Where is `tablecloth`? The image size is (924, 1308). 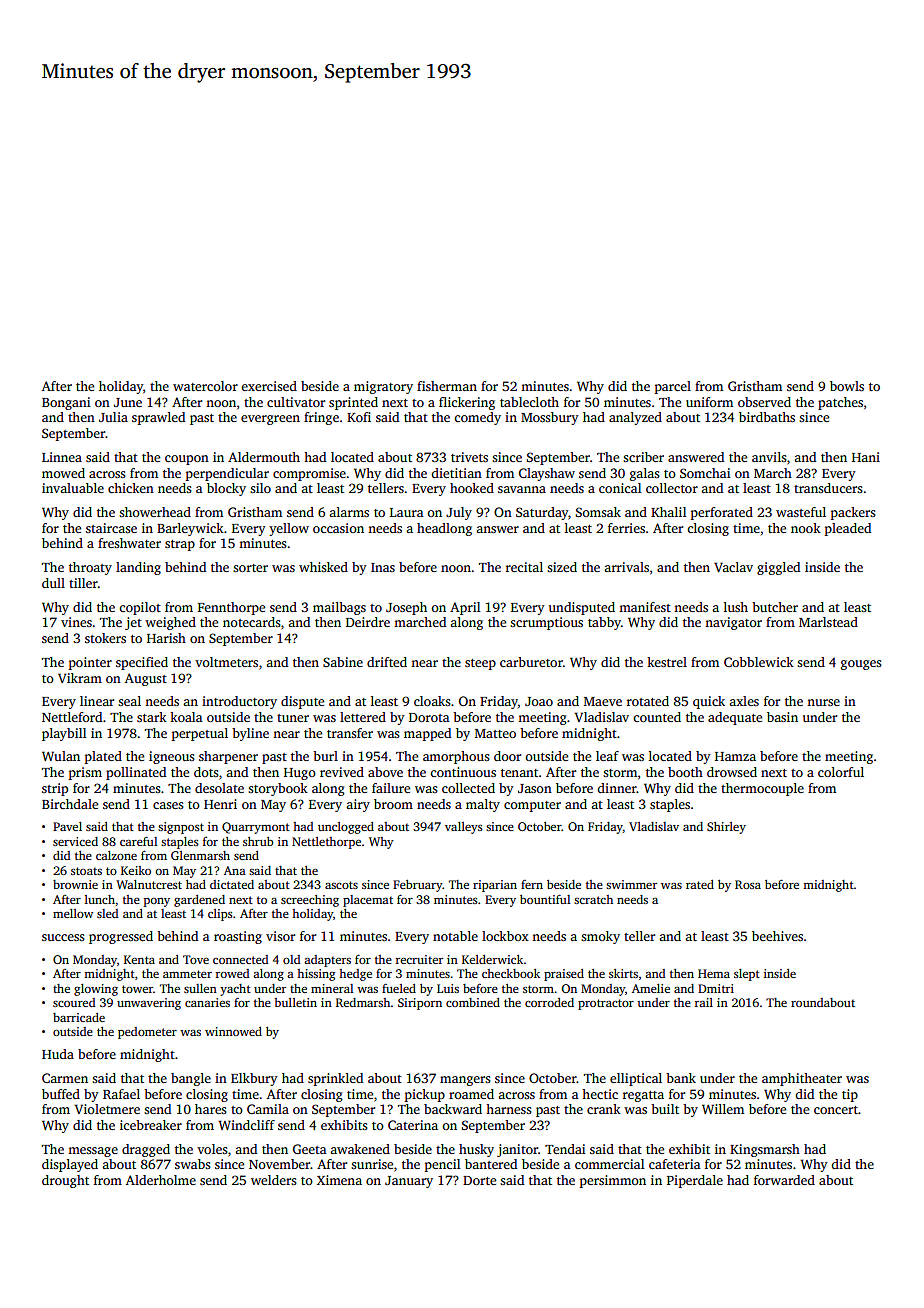
tablecloth is located at coordinates (529, 402).
